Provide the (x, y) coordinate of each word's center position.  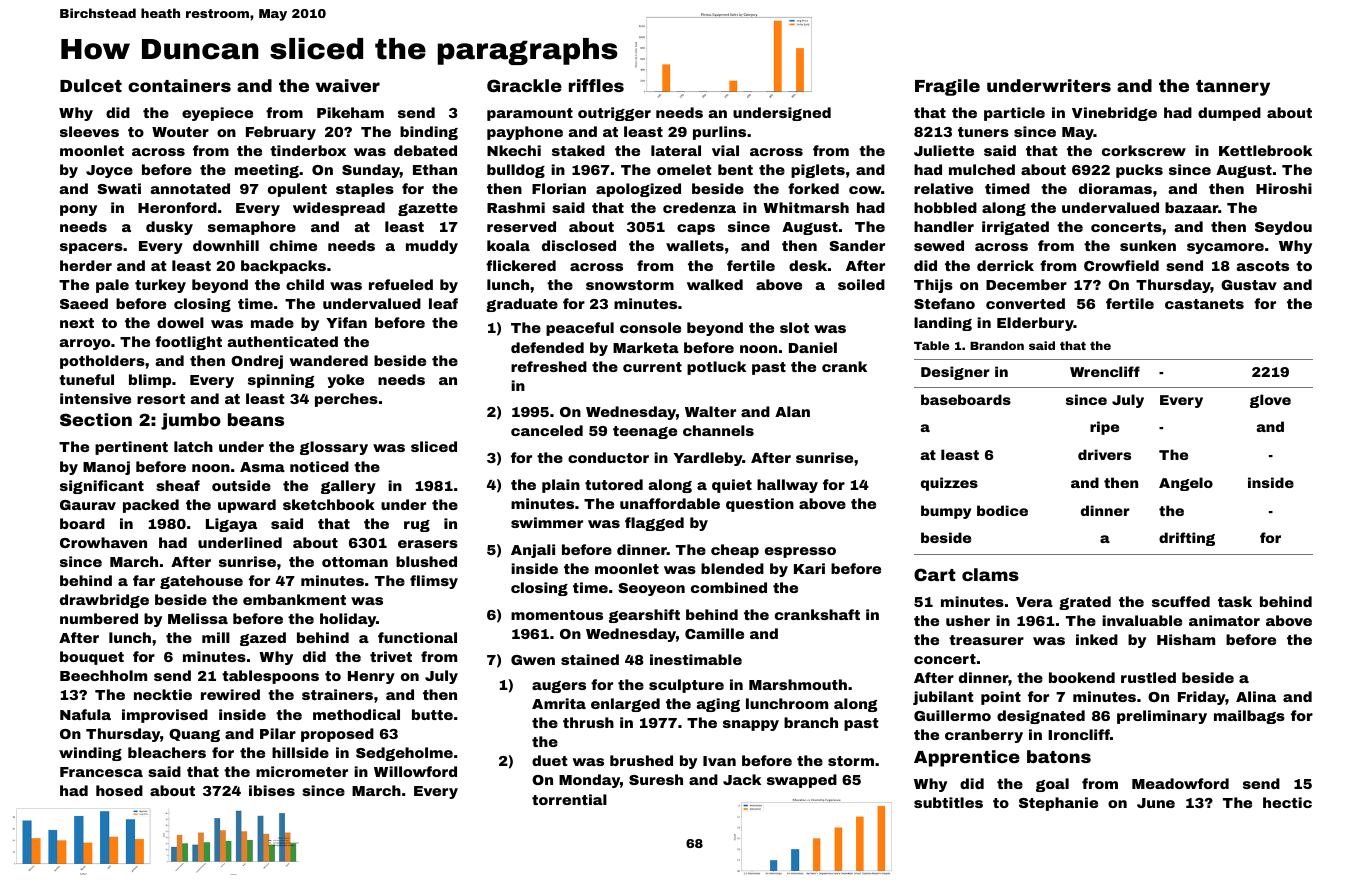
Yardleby (708, 459)
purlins (719, 133)
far (144, 580)
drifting (1187, 539)
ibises (272, 790)
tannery (1233, 88)
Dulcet (91, 85)
